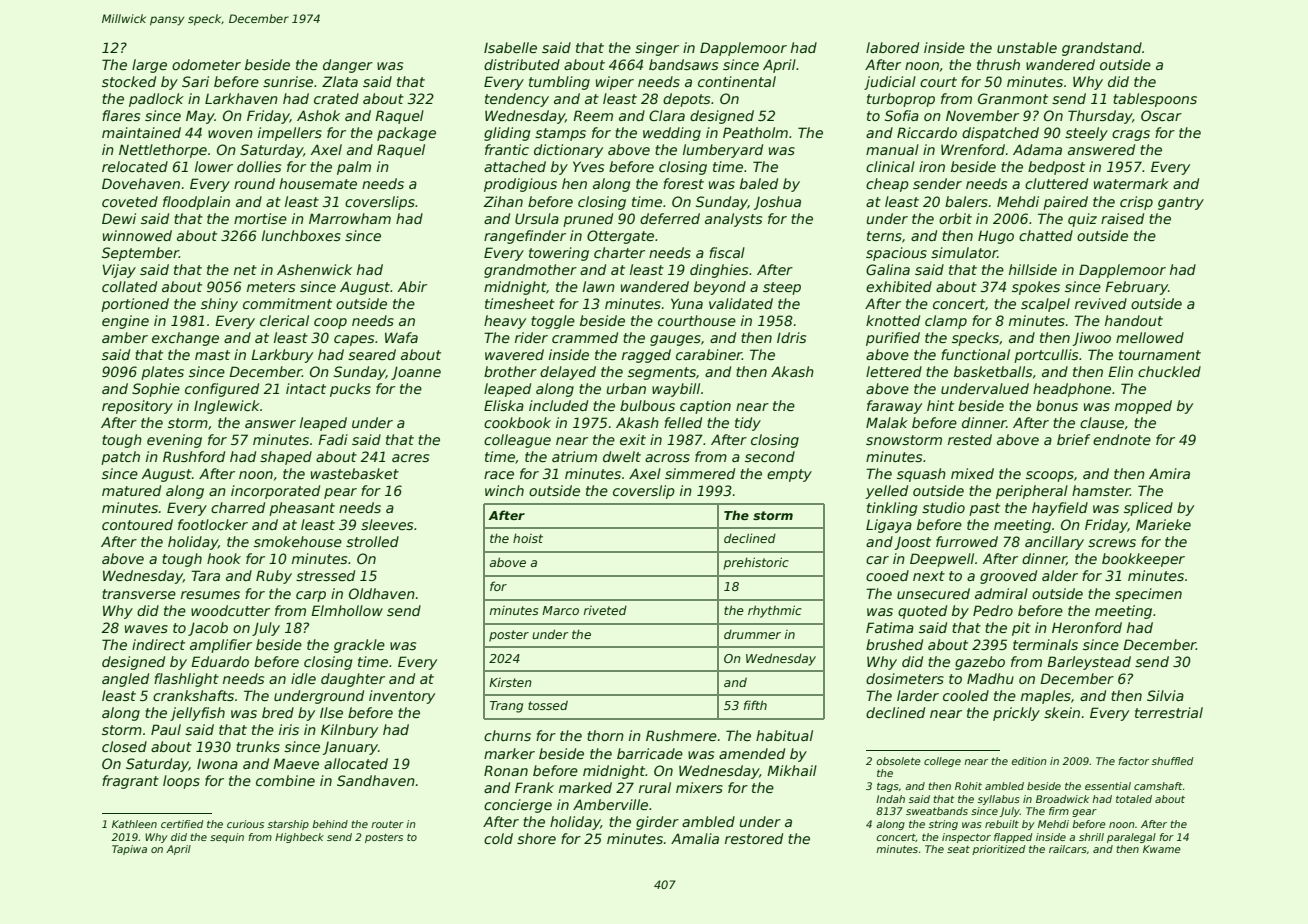 The width and height of the screenshot is (1308, 924). What do you see at coordinates (901, 100) in the screenshot?
I see `turboprop` at bounding box center [901, 100].
